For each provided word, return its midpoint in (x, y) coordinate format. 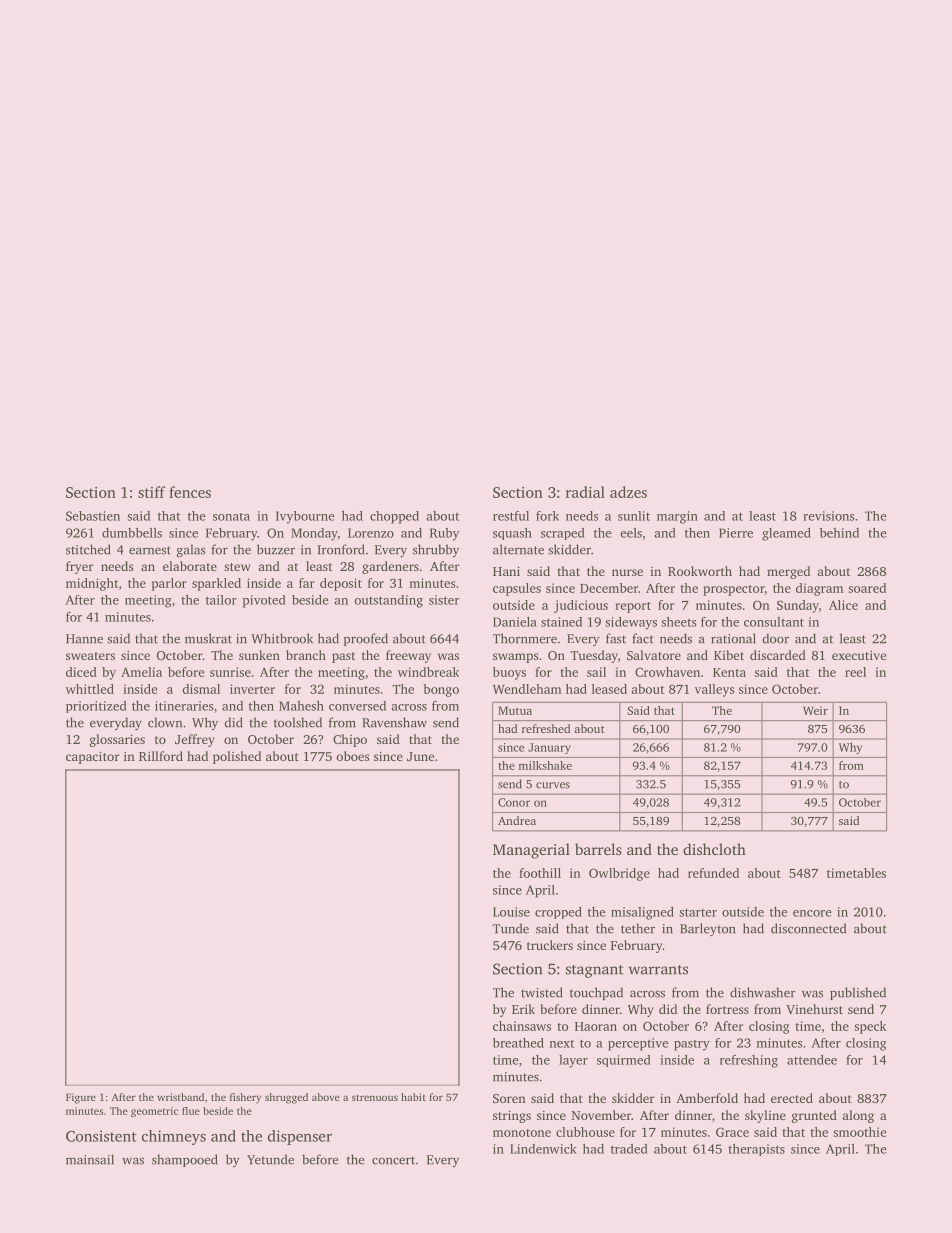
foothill (540, 873)
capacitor (93, 757)
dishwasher (763, 992)
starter (698, 912)
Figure (81, 1098)
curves (553, 785)
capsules (517, 589)
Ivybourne (305, 517)
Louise (511, 912)
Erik (523, 1009)
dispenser (300, 1137)
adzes (628, 492)
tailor (221, 600)
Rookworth (700, 571)
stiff (151, 492)
